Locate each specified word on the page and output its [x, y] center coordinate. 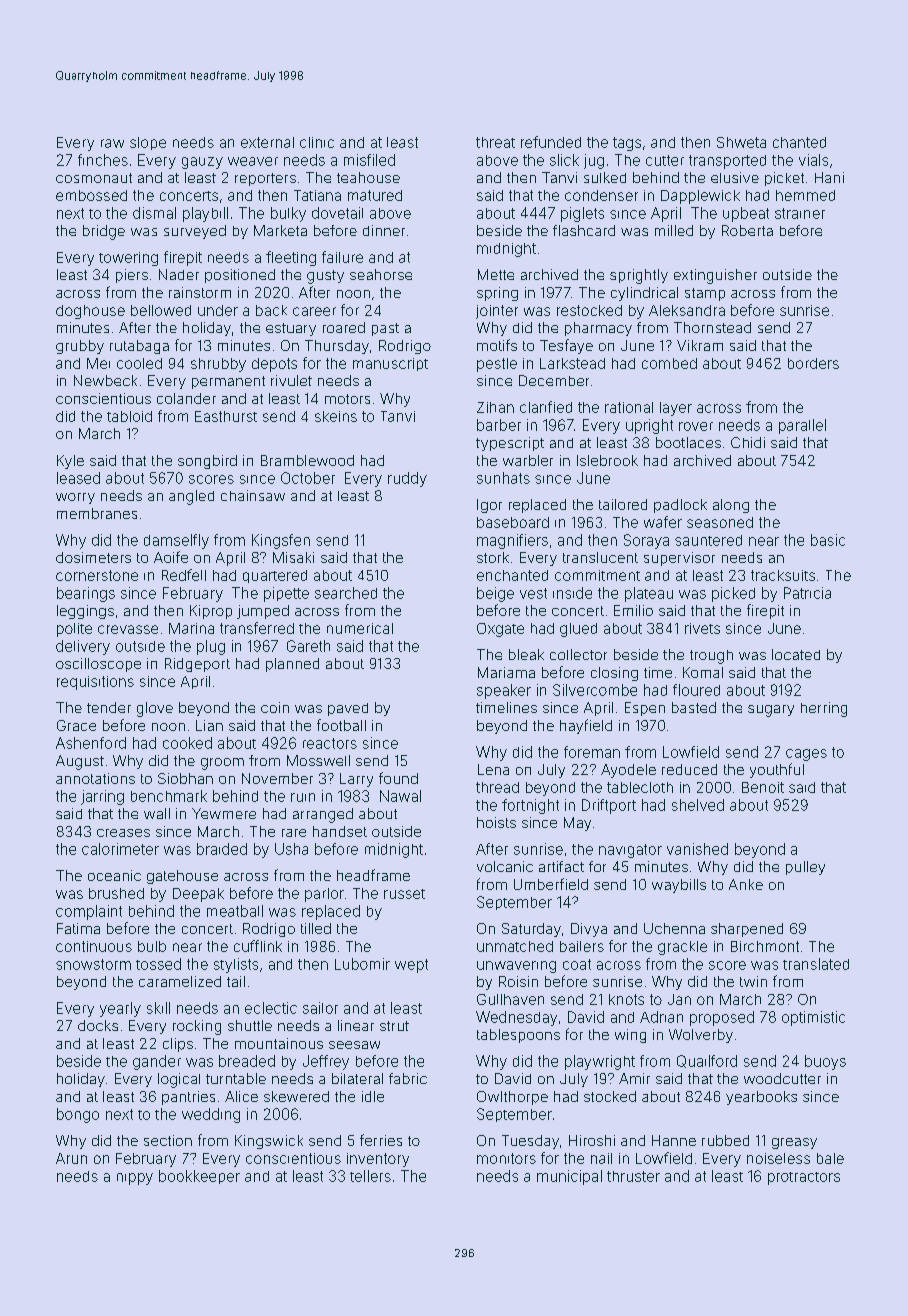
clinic [317, 142]
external [267, 142]
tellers [370, 1176]
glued [578, 630]
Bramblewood [307, 460]
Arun [71, 1158]
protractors [804, 1178]
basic [828, 540]
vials [813, 160]
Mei [98, 363]
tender [109, 707]
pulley [805, 868]
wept [411, 966]
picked [733, 594]
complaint [89, 912]
